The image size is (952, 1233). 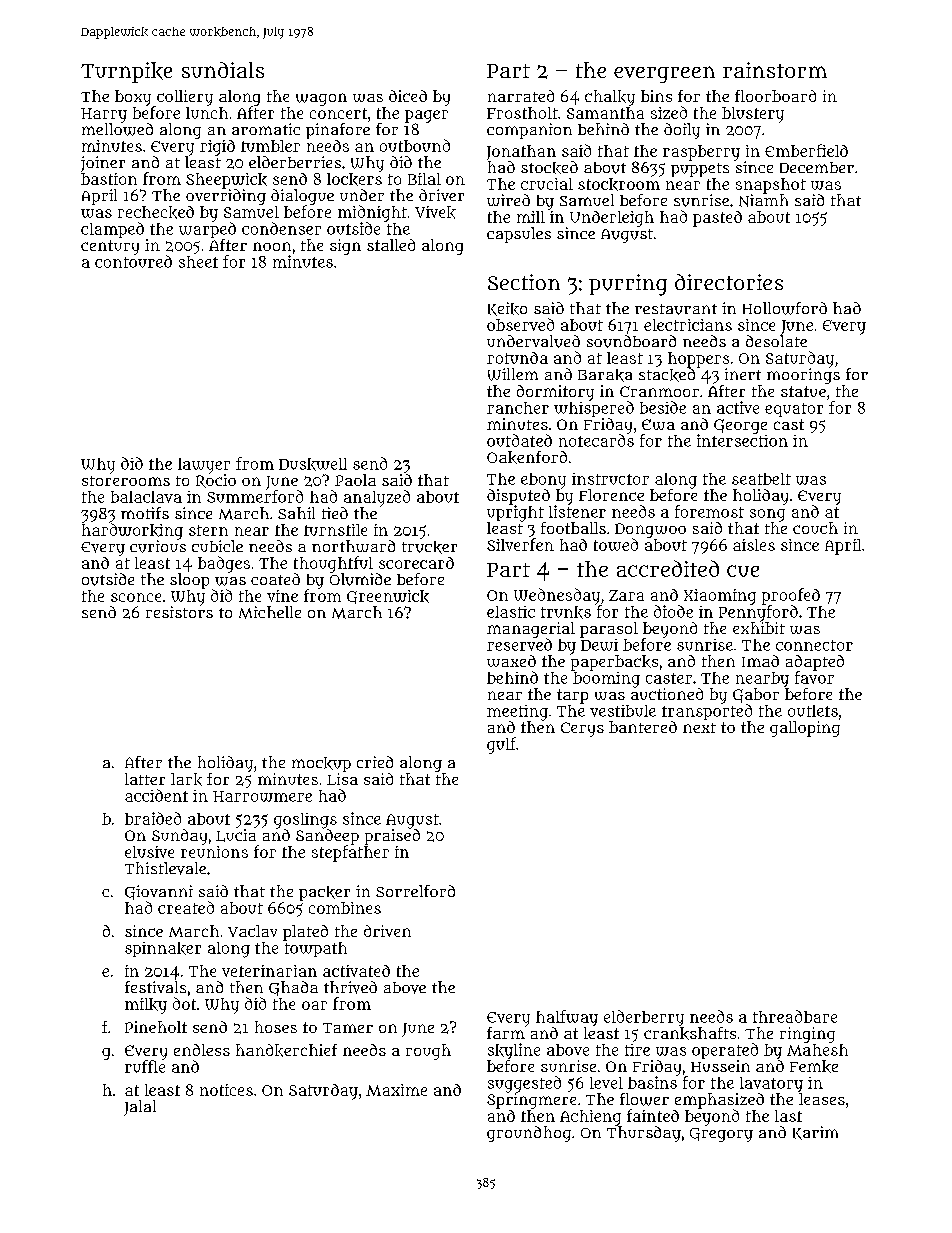 I want to click on contoured, so click(x=133, y=261).
